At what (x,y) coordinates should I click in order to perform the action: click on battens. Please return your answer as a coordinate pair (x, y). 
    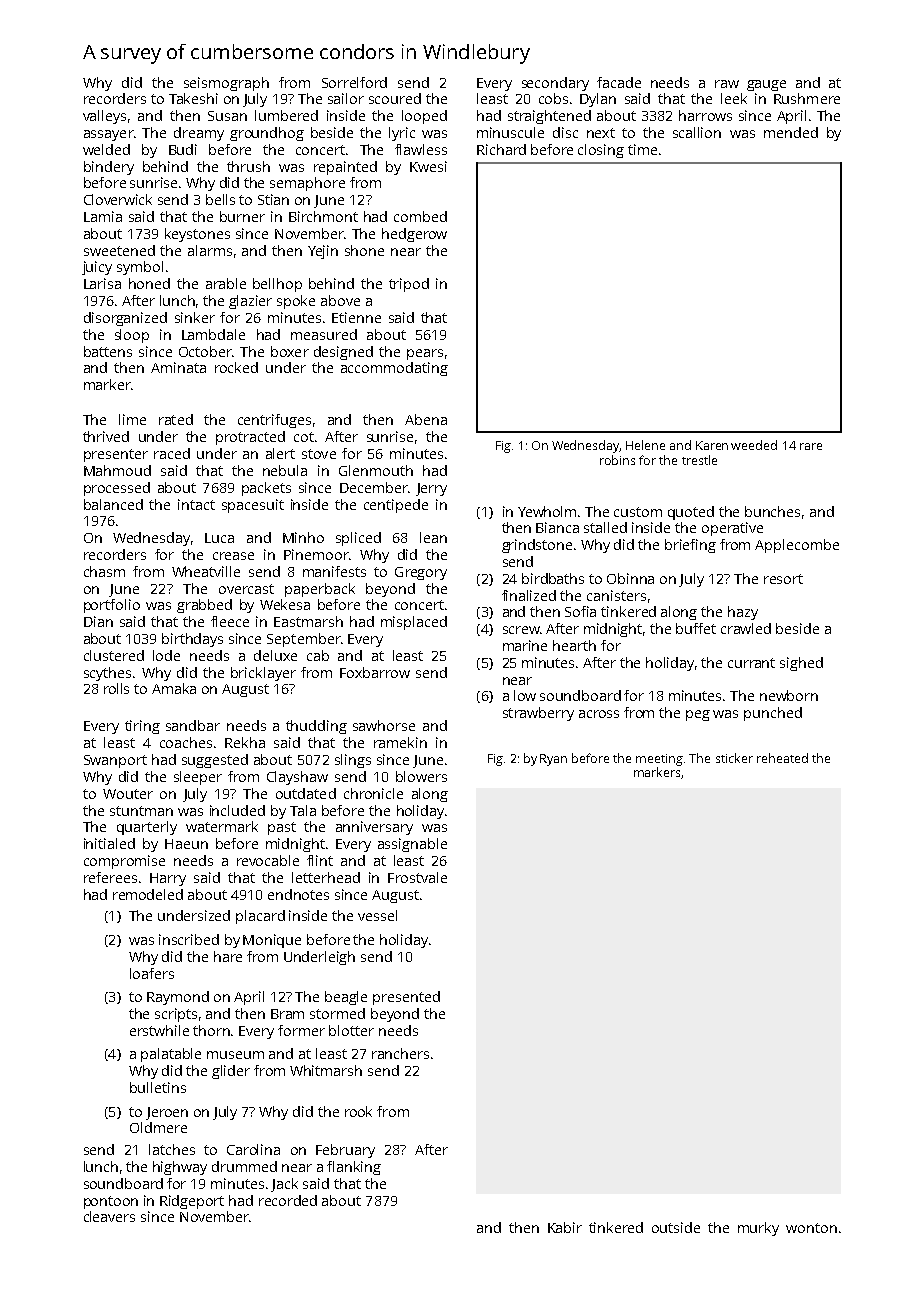
    Looking at the image, I should click on (108, 351).
